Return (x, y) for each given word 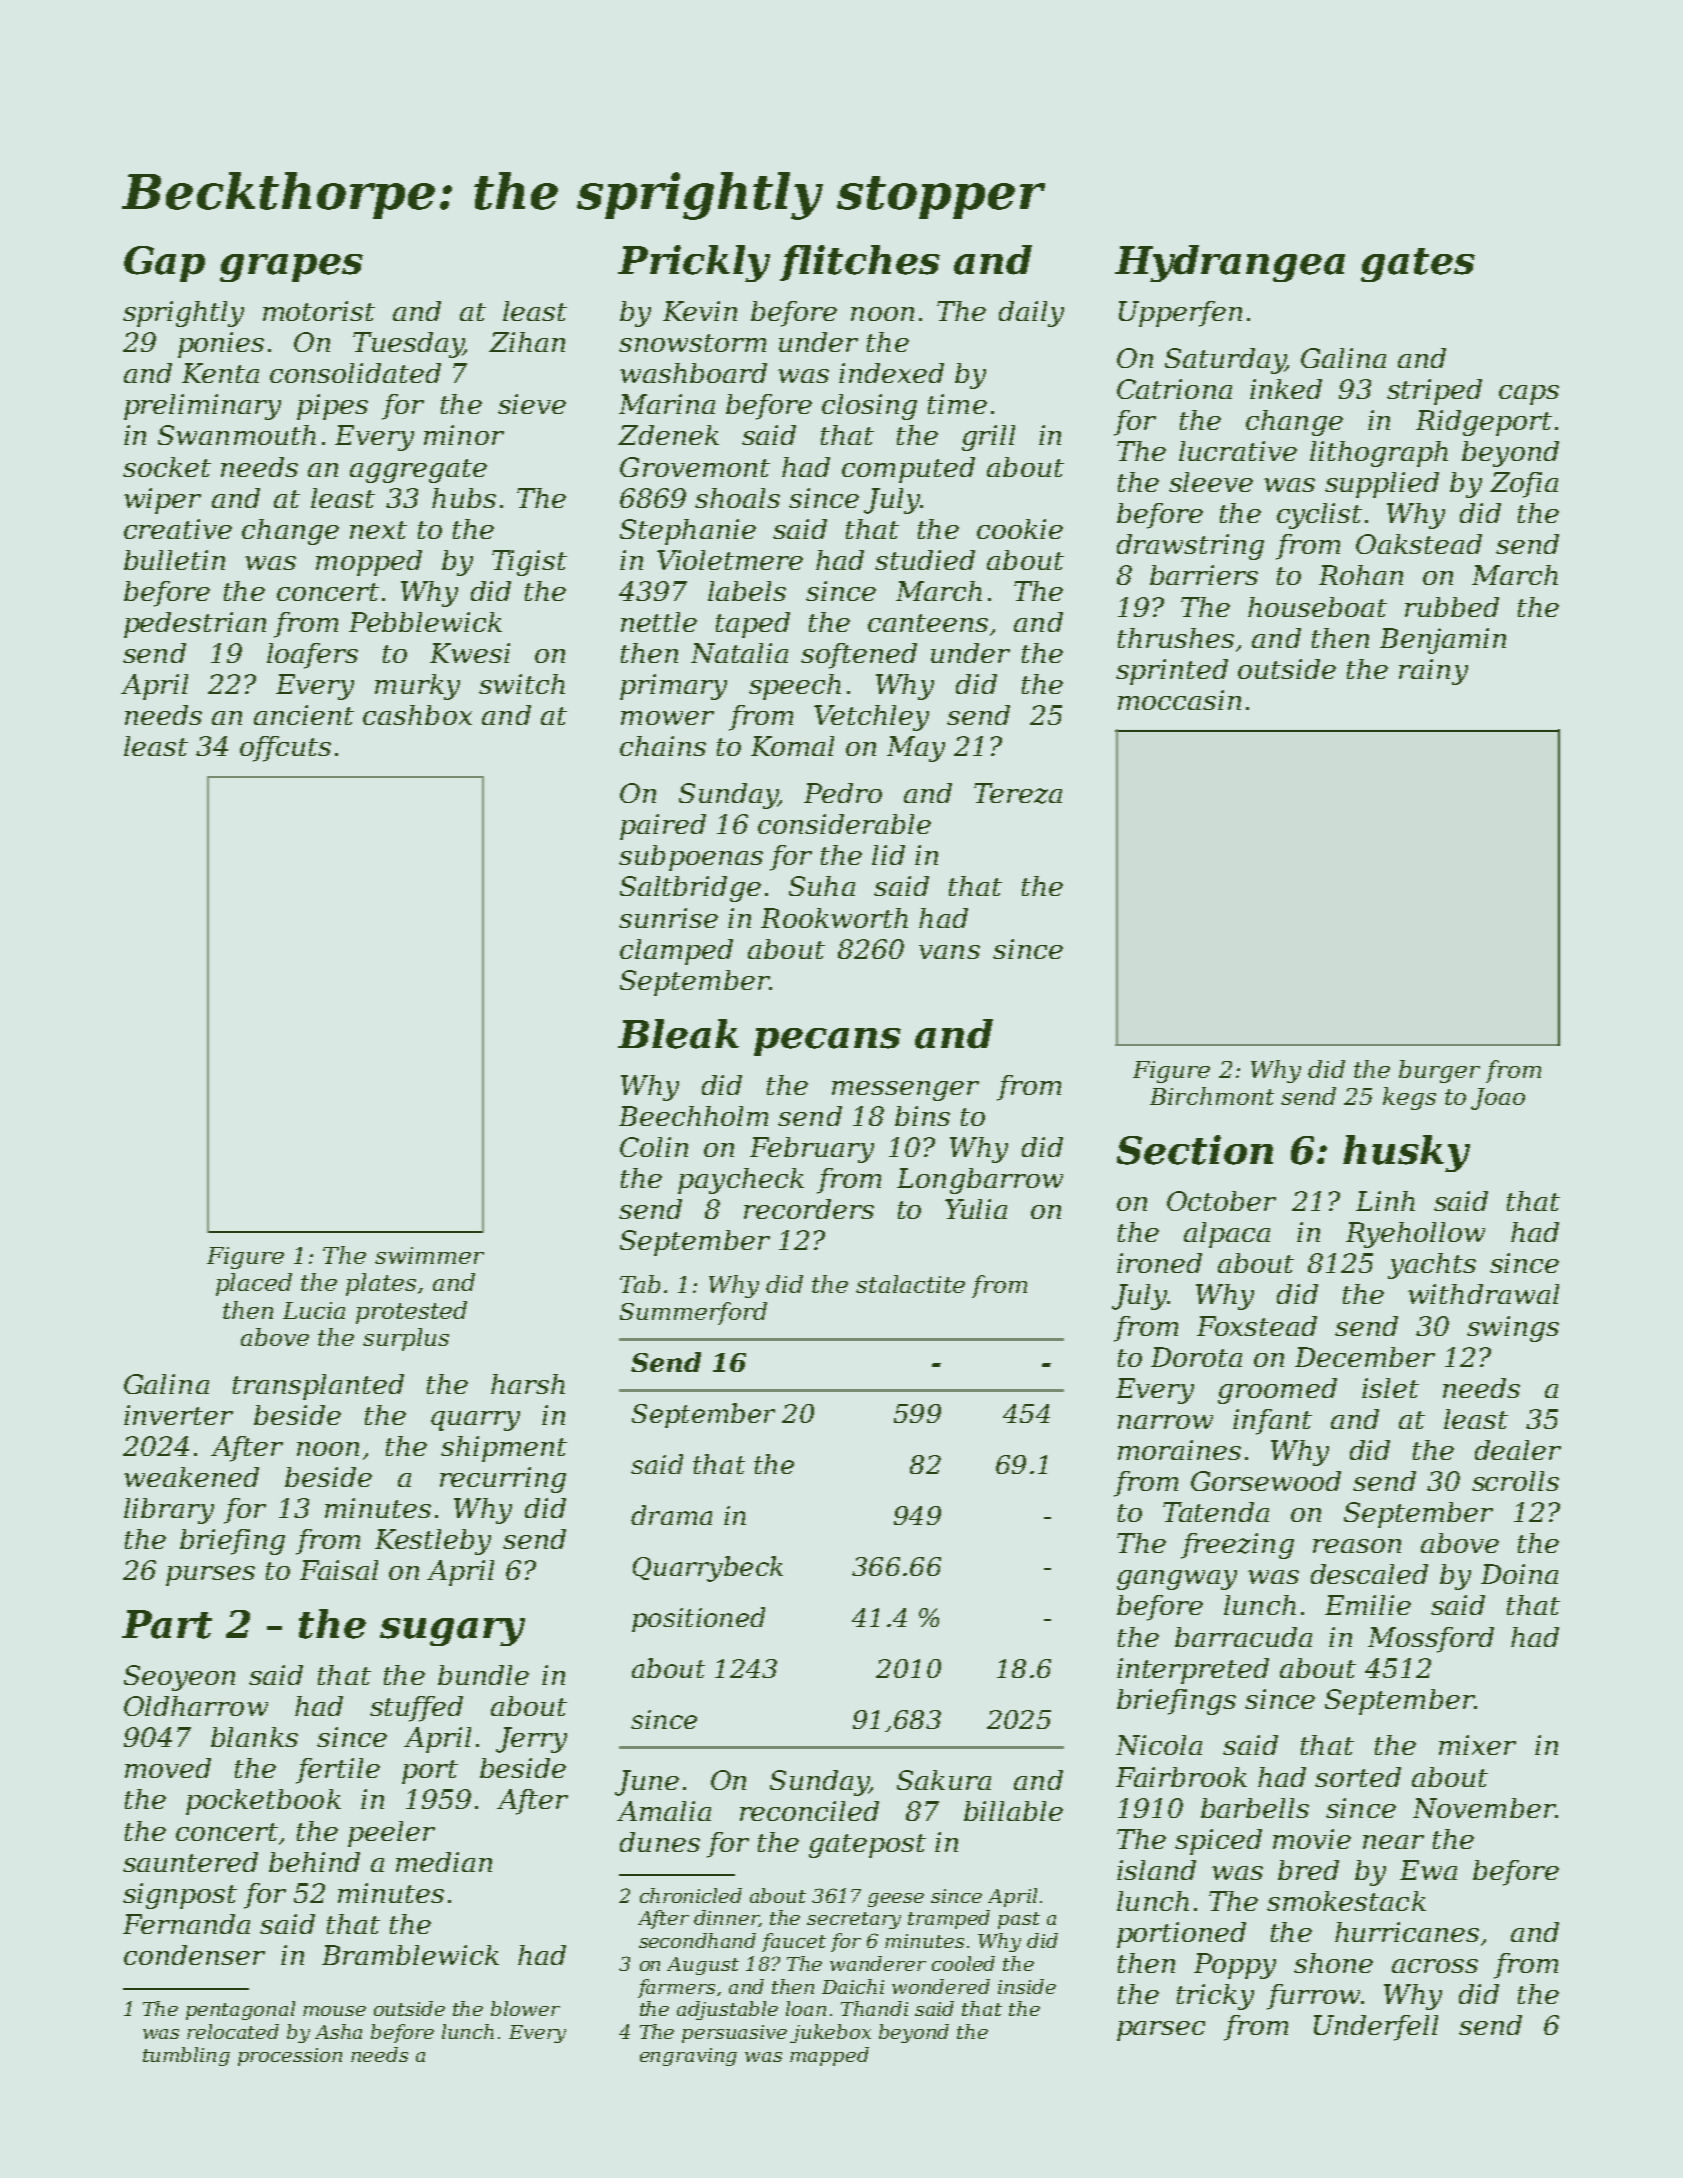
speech (795, 687)
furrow (1313, 1997)
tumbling (186, 2056)
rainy (1433, 672)
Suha (822, 886)
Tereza (1018, 793)
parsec (1161, 2031)
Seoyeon (179, 1678)
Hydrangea (1230, 263)
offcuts (285, 749)
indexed (891, 373)
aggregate (418, 471)
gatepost (867, 1846)
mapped (829, 2056)
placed (254, 1284)
